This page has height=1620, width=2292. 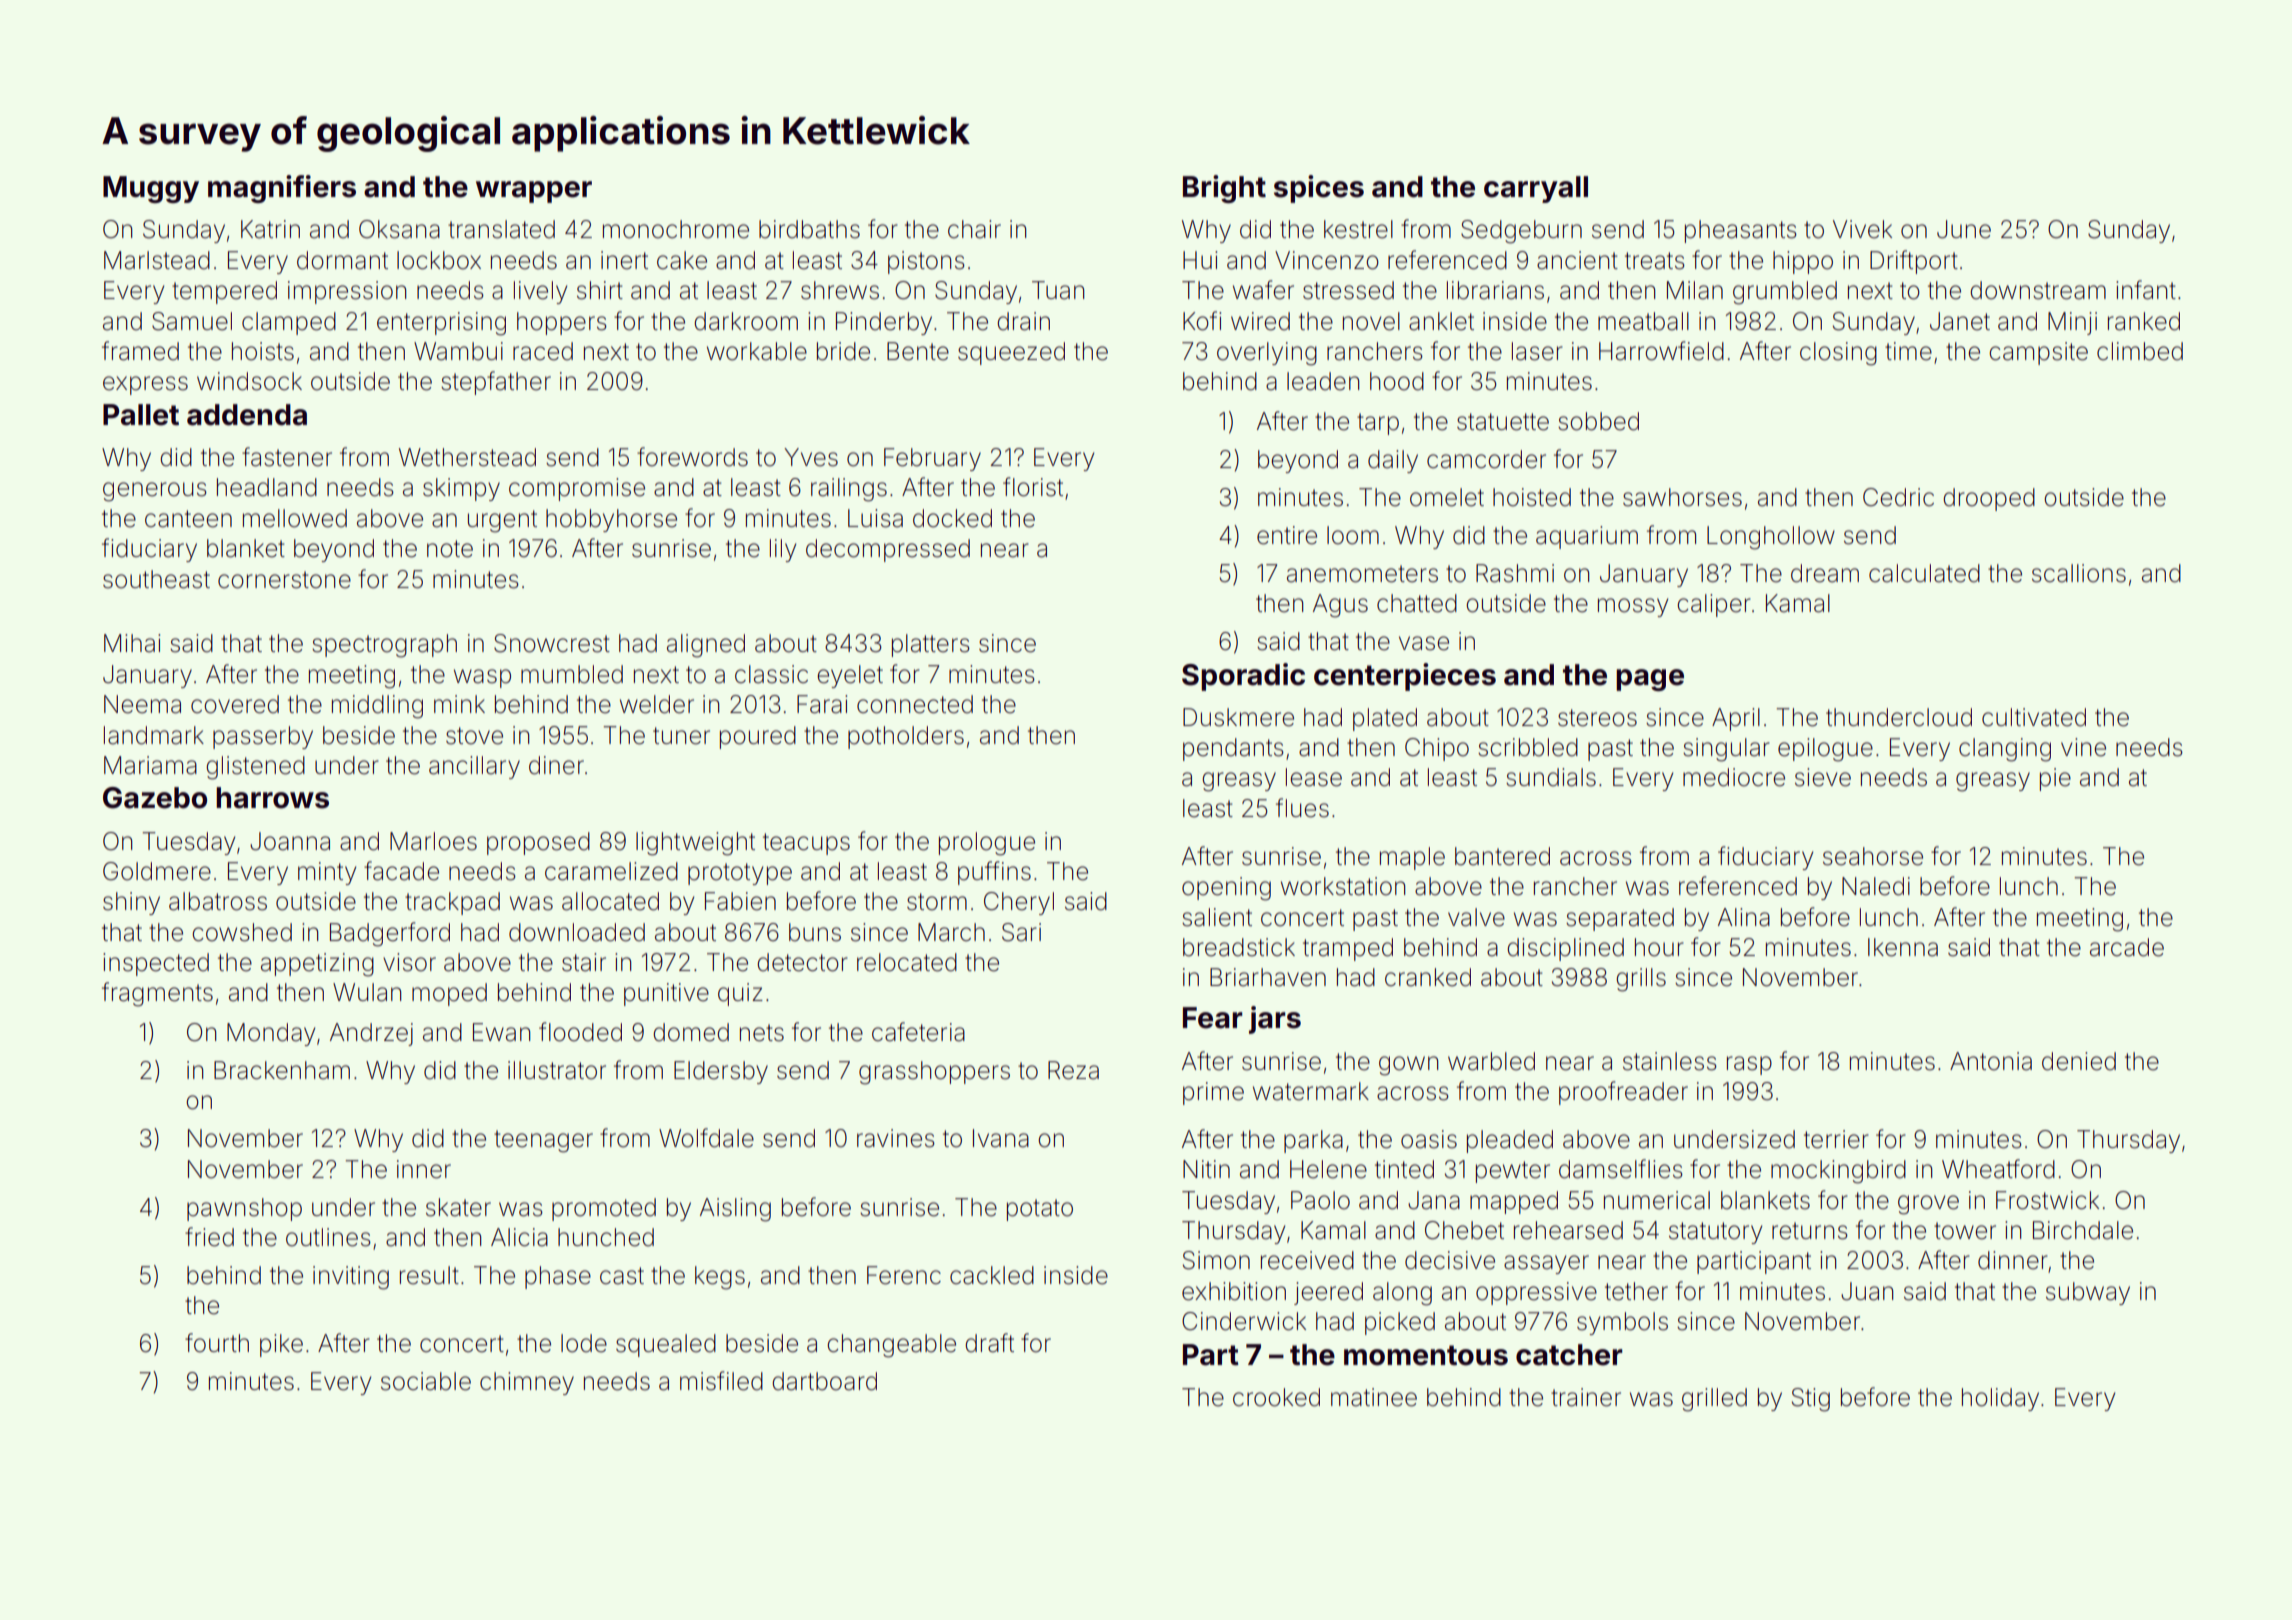 I want to click on scallions, so click(x=2079, y=573).
